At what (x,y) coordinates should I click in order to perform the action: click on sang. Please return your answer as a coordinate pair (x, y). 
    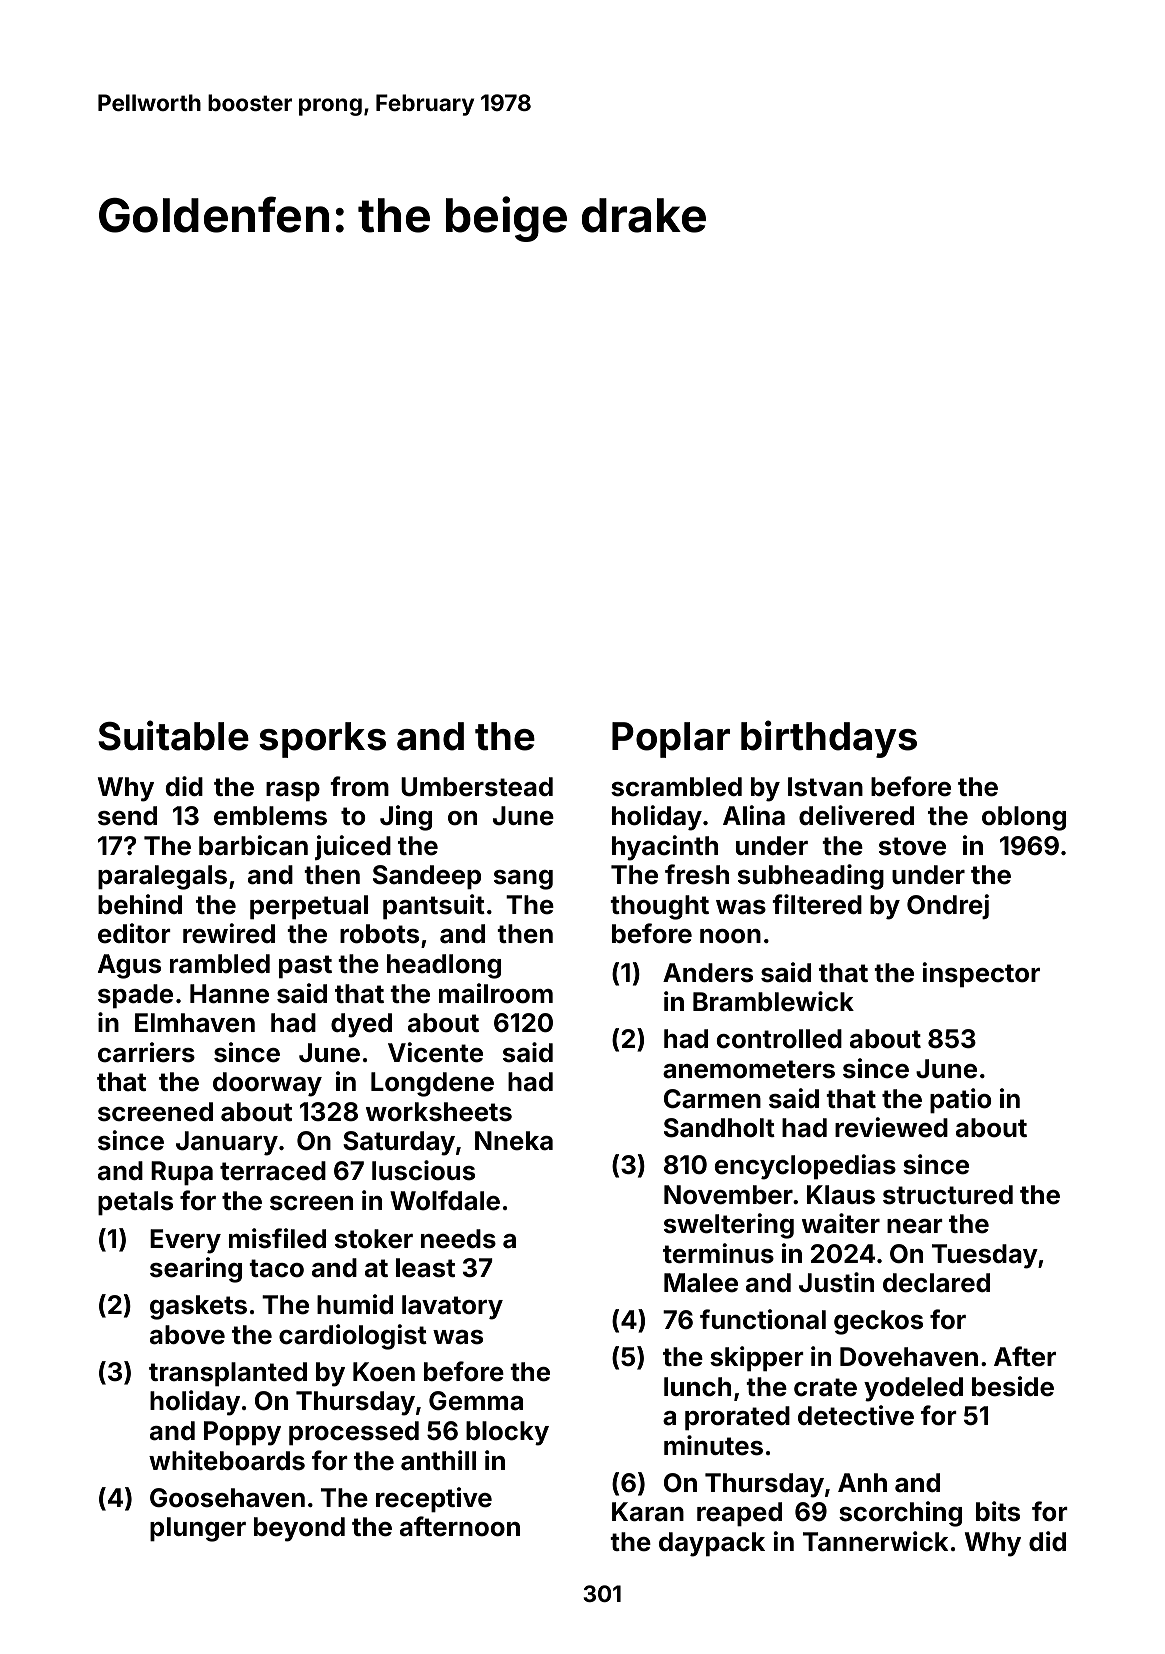
    Looking at the image, I should click on (523, 880).
